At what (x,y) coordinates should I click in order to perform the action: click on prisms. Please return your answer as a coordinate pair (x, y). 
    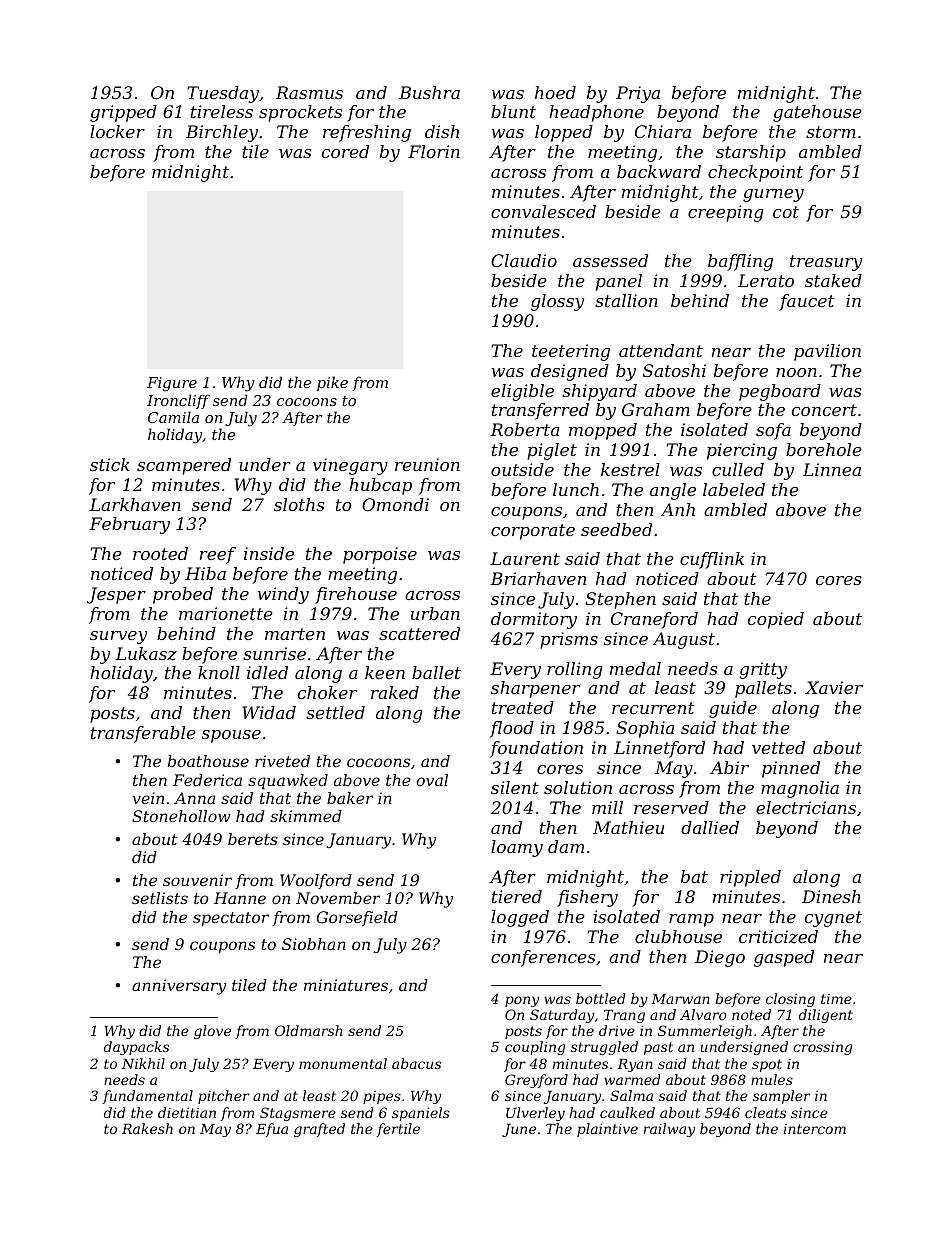
    Looking at the image, I should click on (569, 640).
